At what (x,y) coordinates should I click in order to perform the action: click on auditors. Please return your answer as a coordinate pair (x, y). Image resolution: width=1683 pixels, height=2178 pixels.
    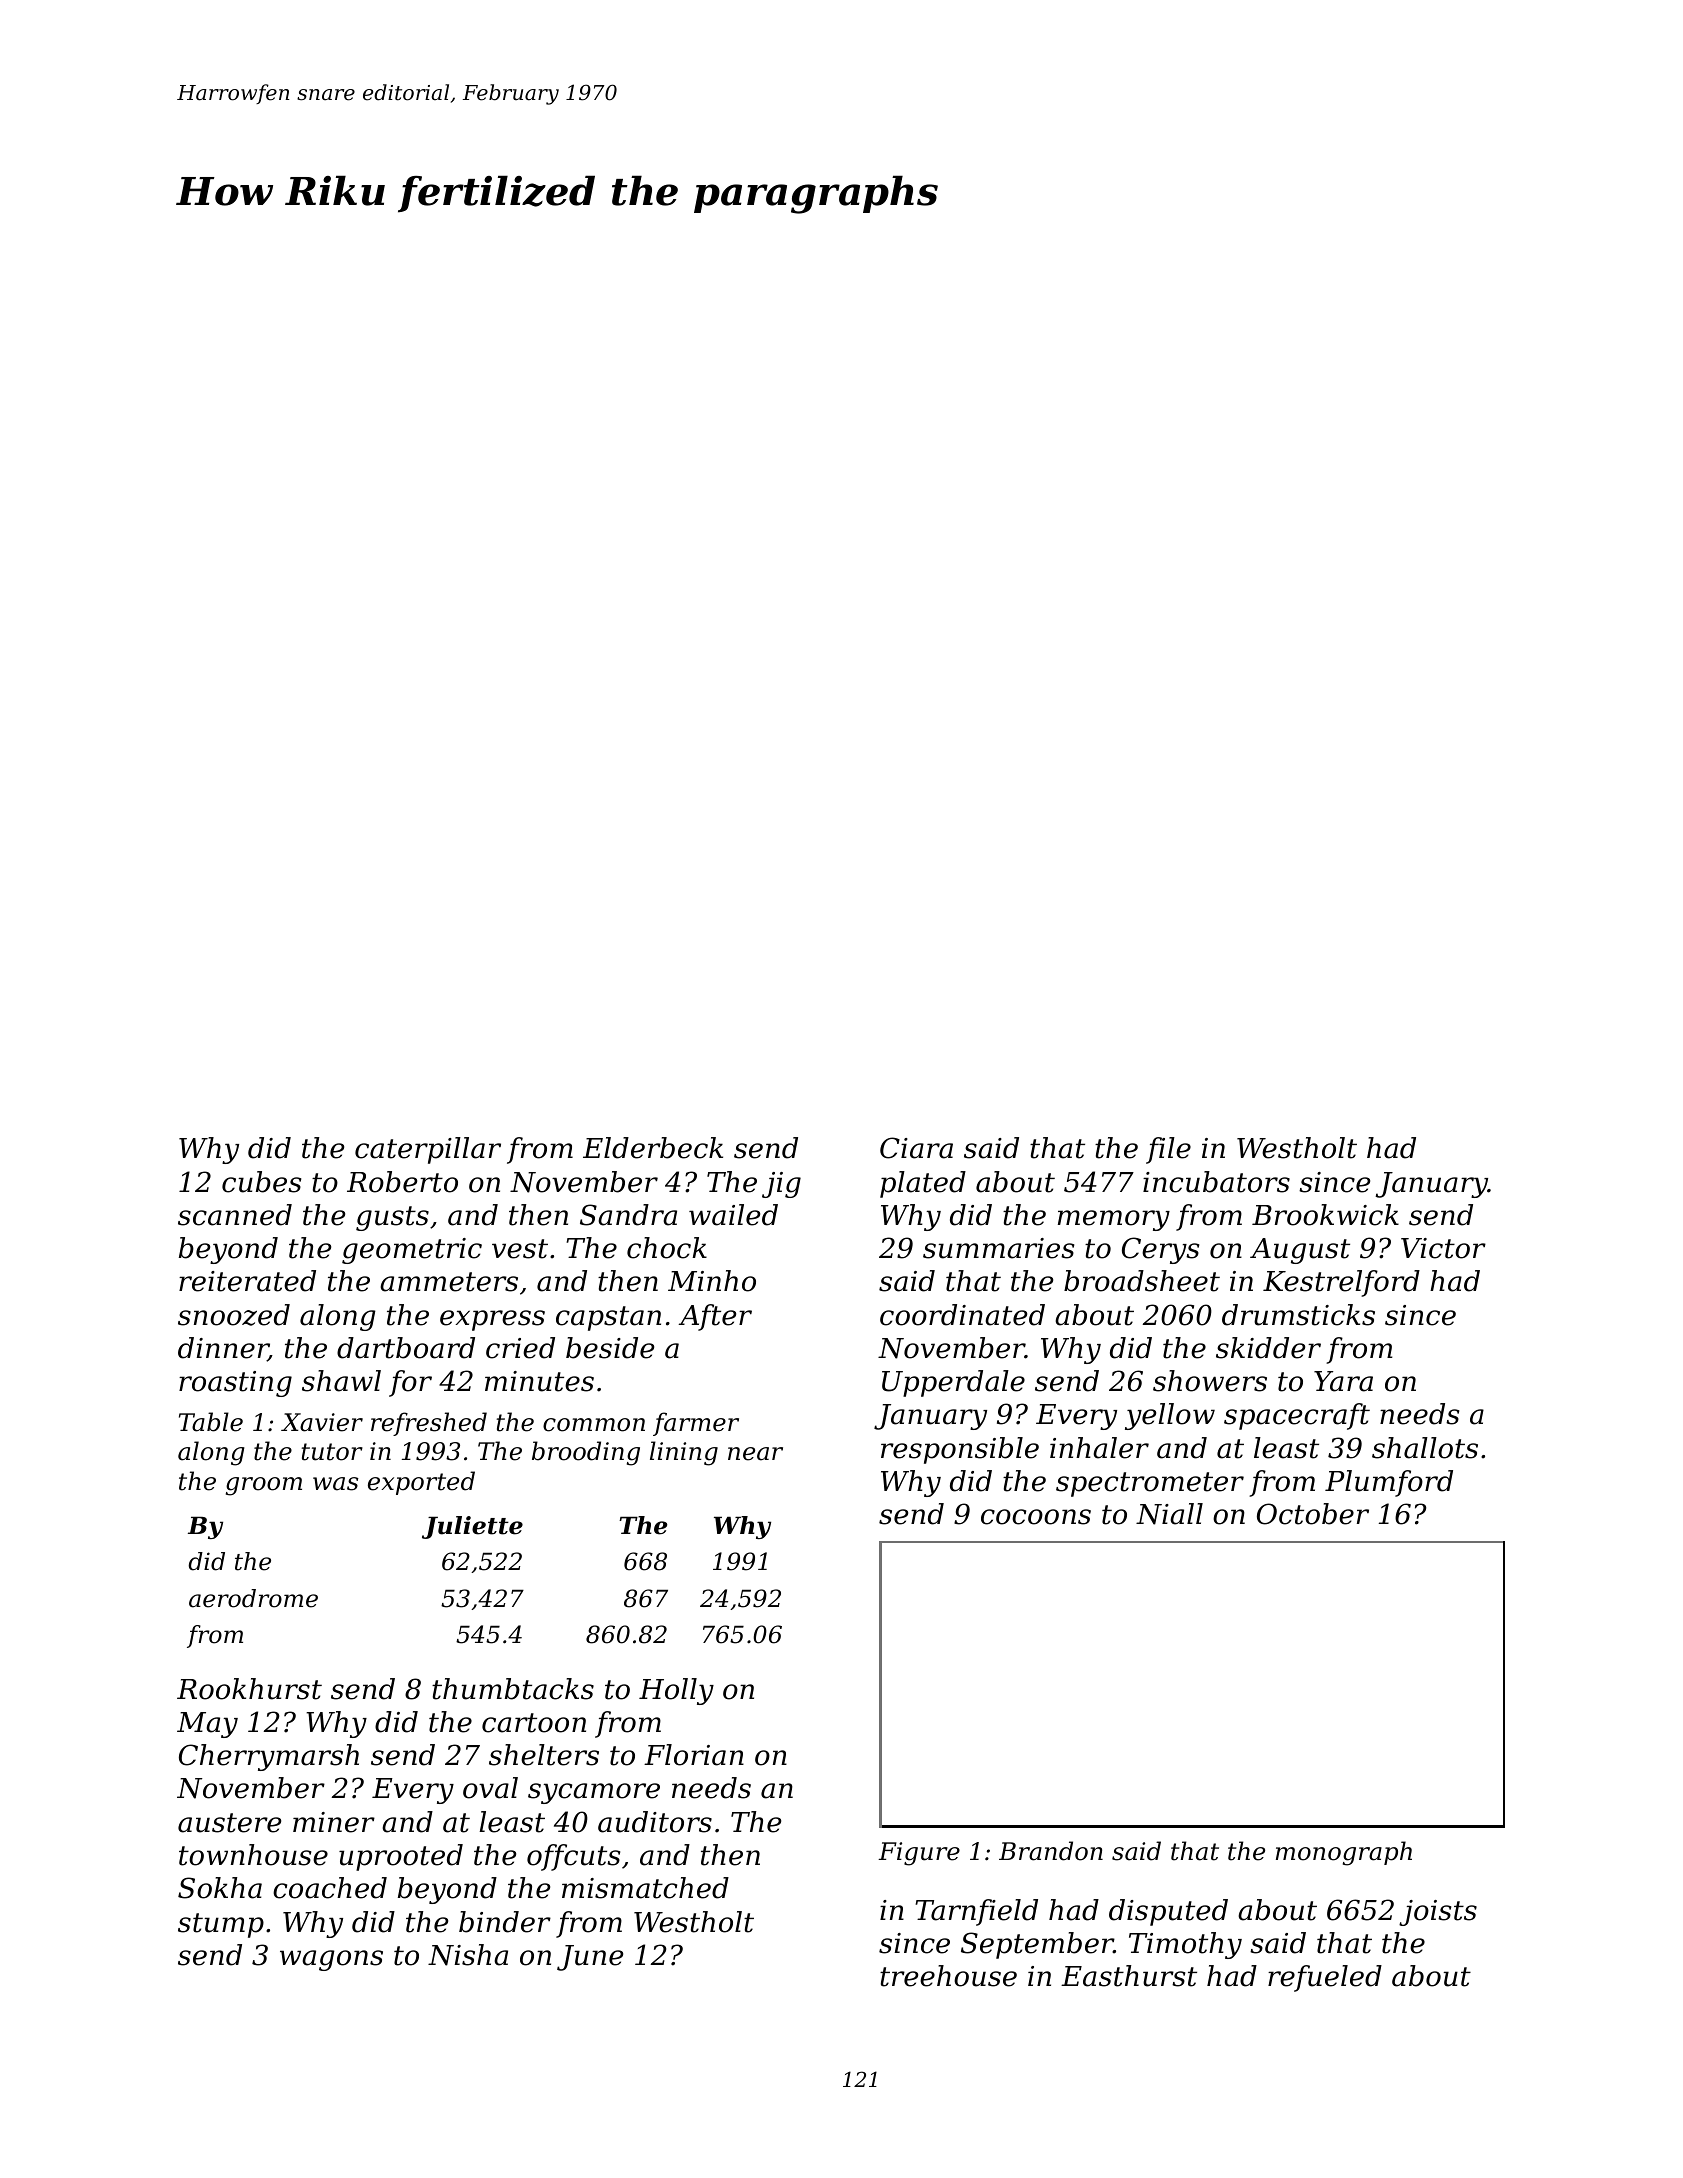
    Looking at the image, I should click on (655, 1822).
